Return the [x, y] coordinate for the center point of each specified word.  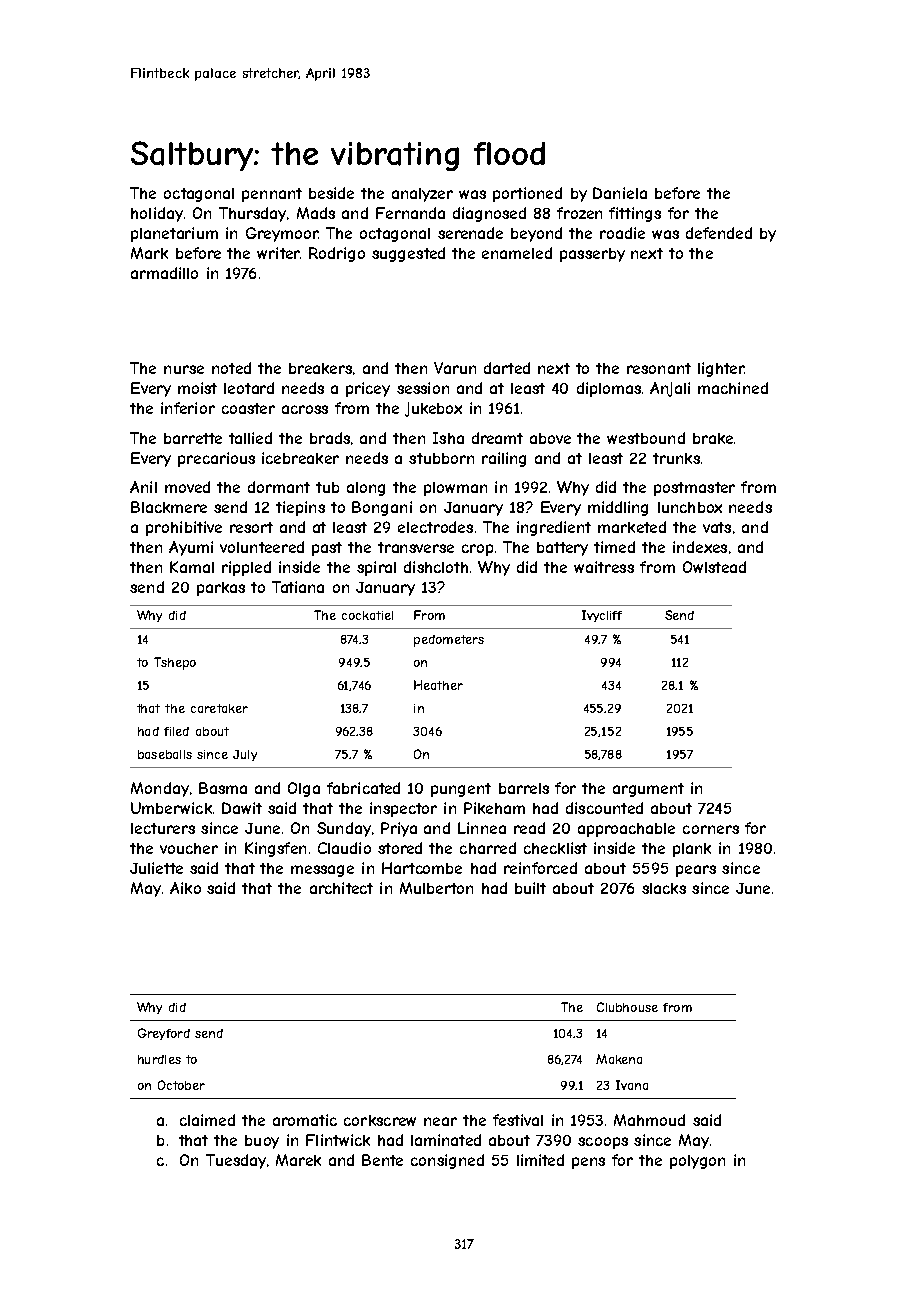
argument [648, 790]
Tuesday [236, 1161]
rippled [246, 568]
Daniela [620, 193]
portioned [527, 194]
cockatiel [367, 615]
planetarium [174, 234]
